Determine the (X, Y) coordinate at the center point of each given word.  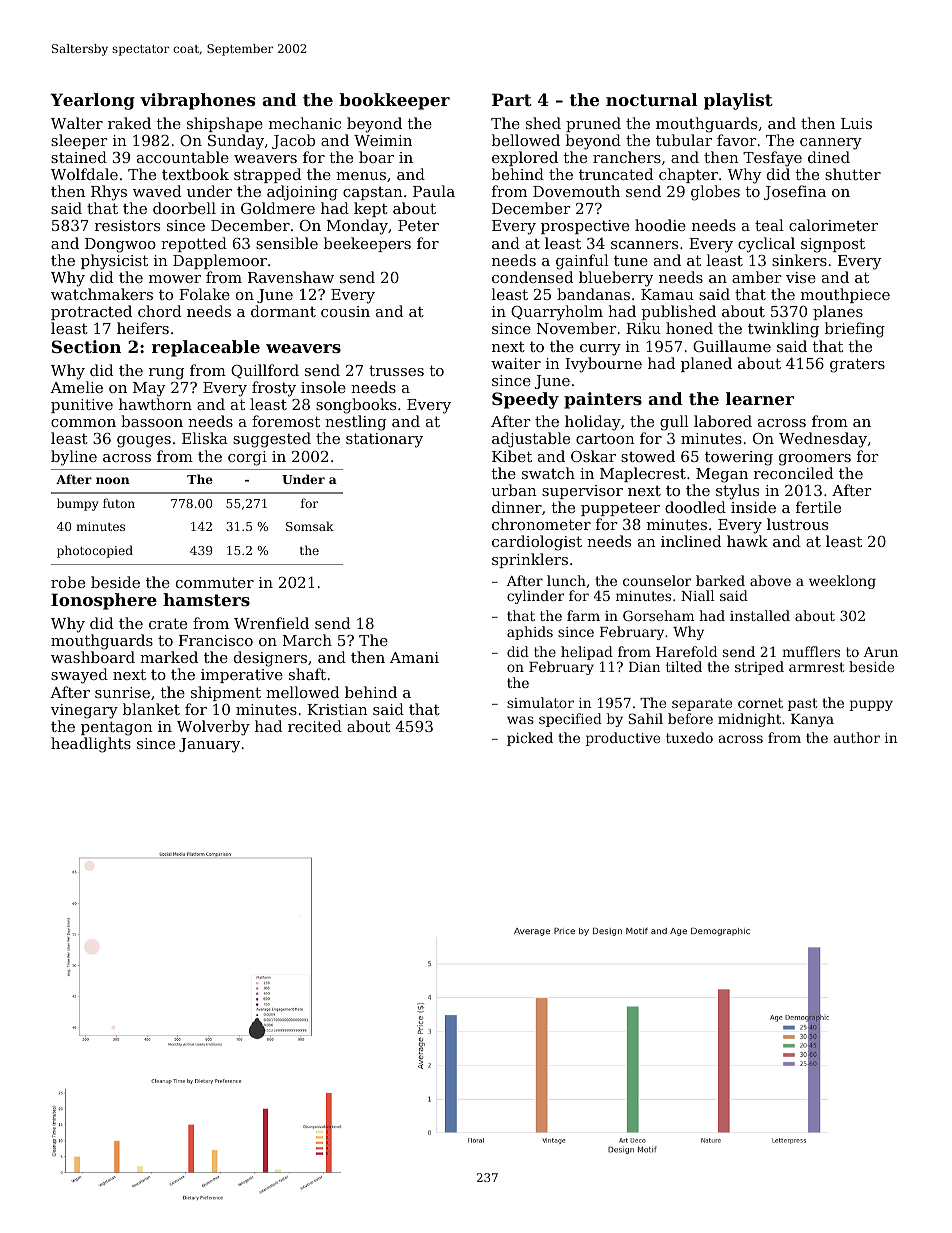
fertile (818, 507)
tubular (684, 140)
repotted (194, 244)
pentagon (117, 728)
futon (119, 503)
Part (512, 99)
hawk (747, 541)
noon (113, 480)
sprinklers (530, 560)
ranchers (627, 157)
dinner (517, 507)
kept (371, 209)
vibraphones (198, 101)
